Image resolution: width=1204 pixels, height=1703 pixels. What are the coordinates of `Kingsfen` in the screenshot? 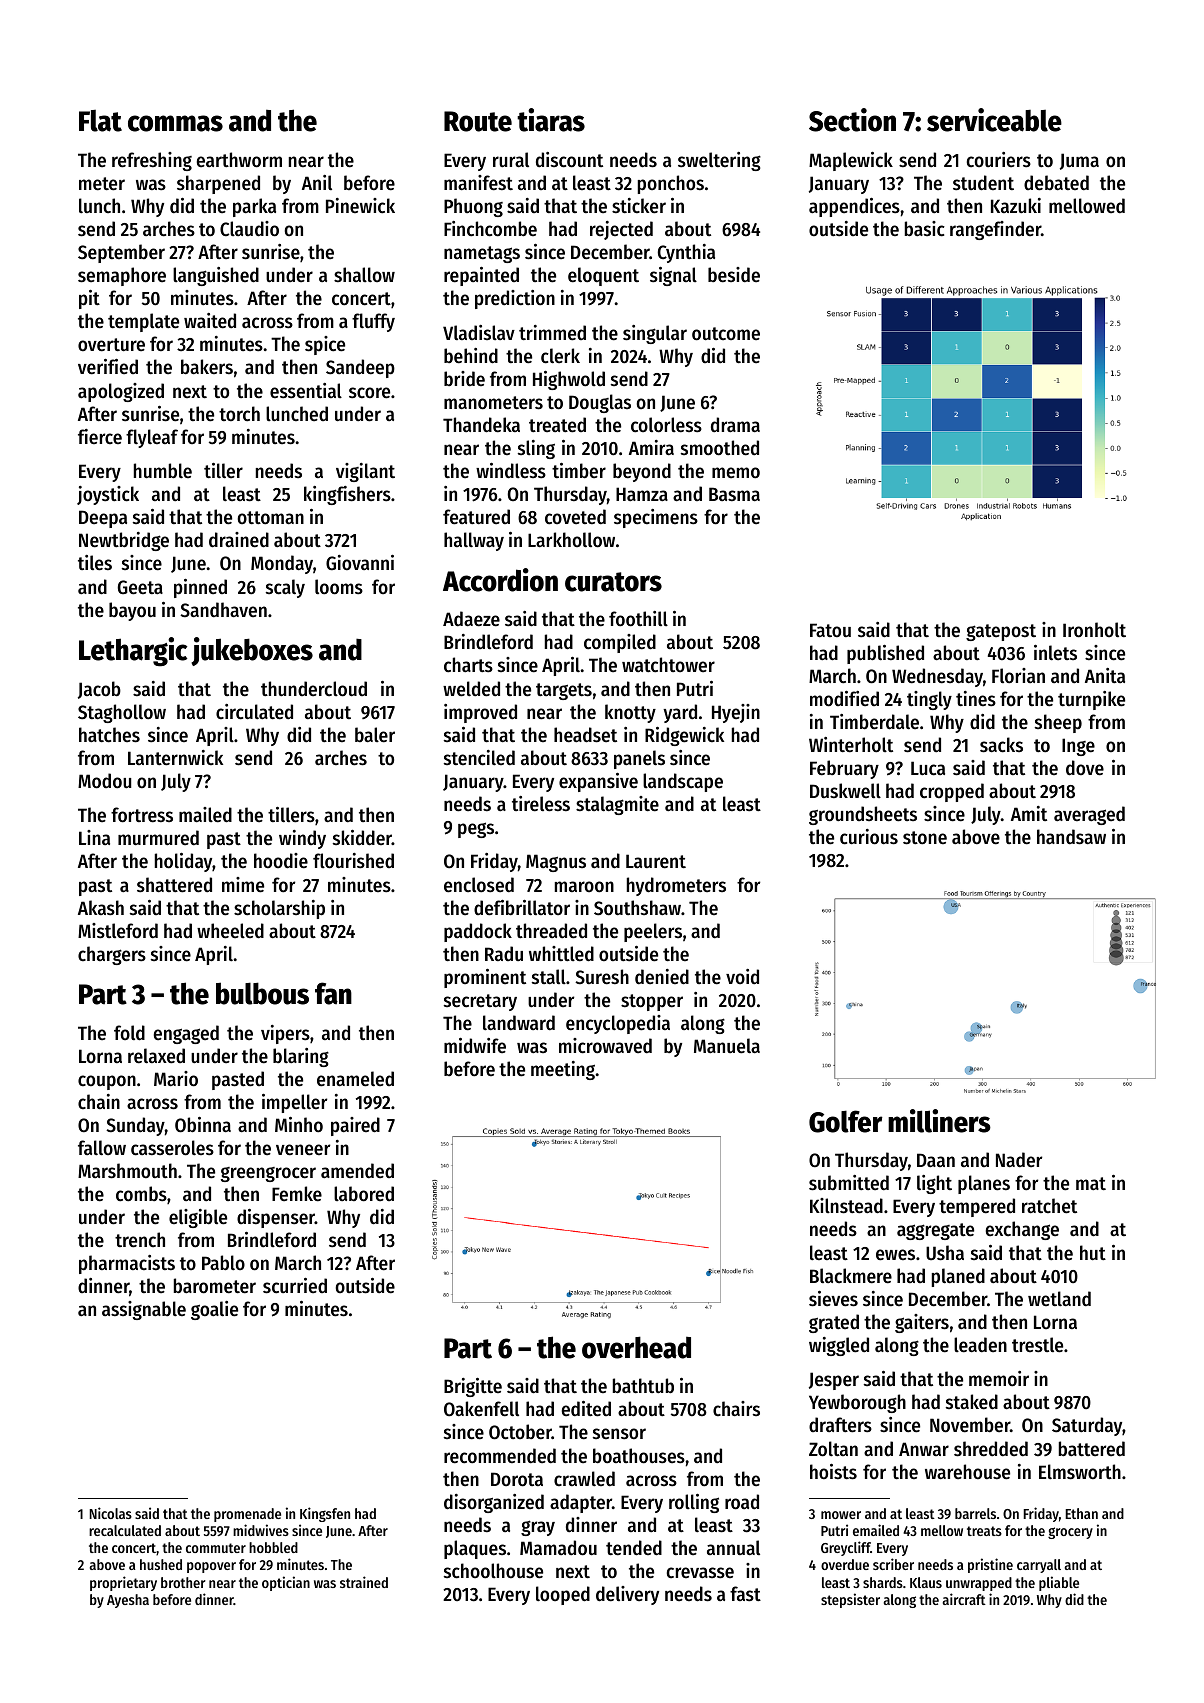 It's located at (325, 1514).
